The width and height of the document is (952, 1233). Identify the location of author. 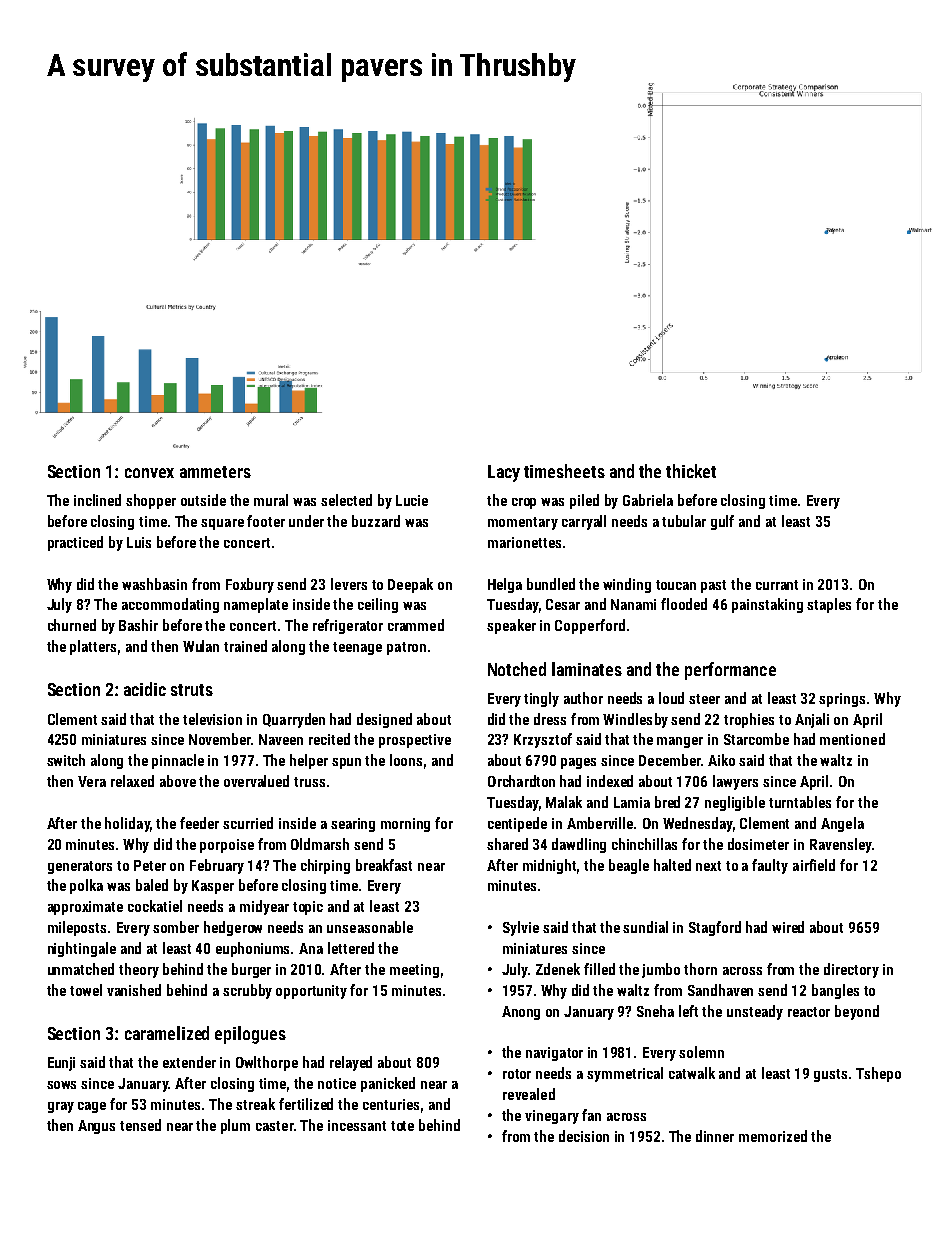
(583, 698).
